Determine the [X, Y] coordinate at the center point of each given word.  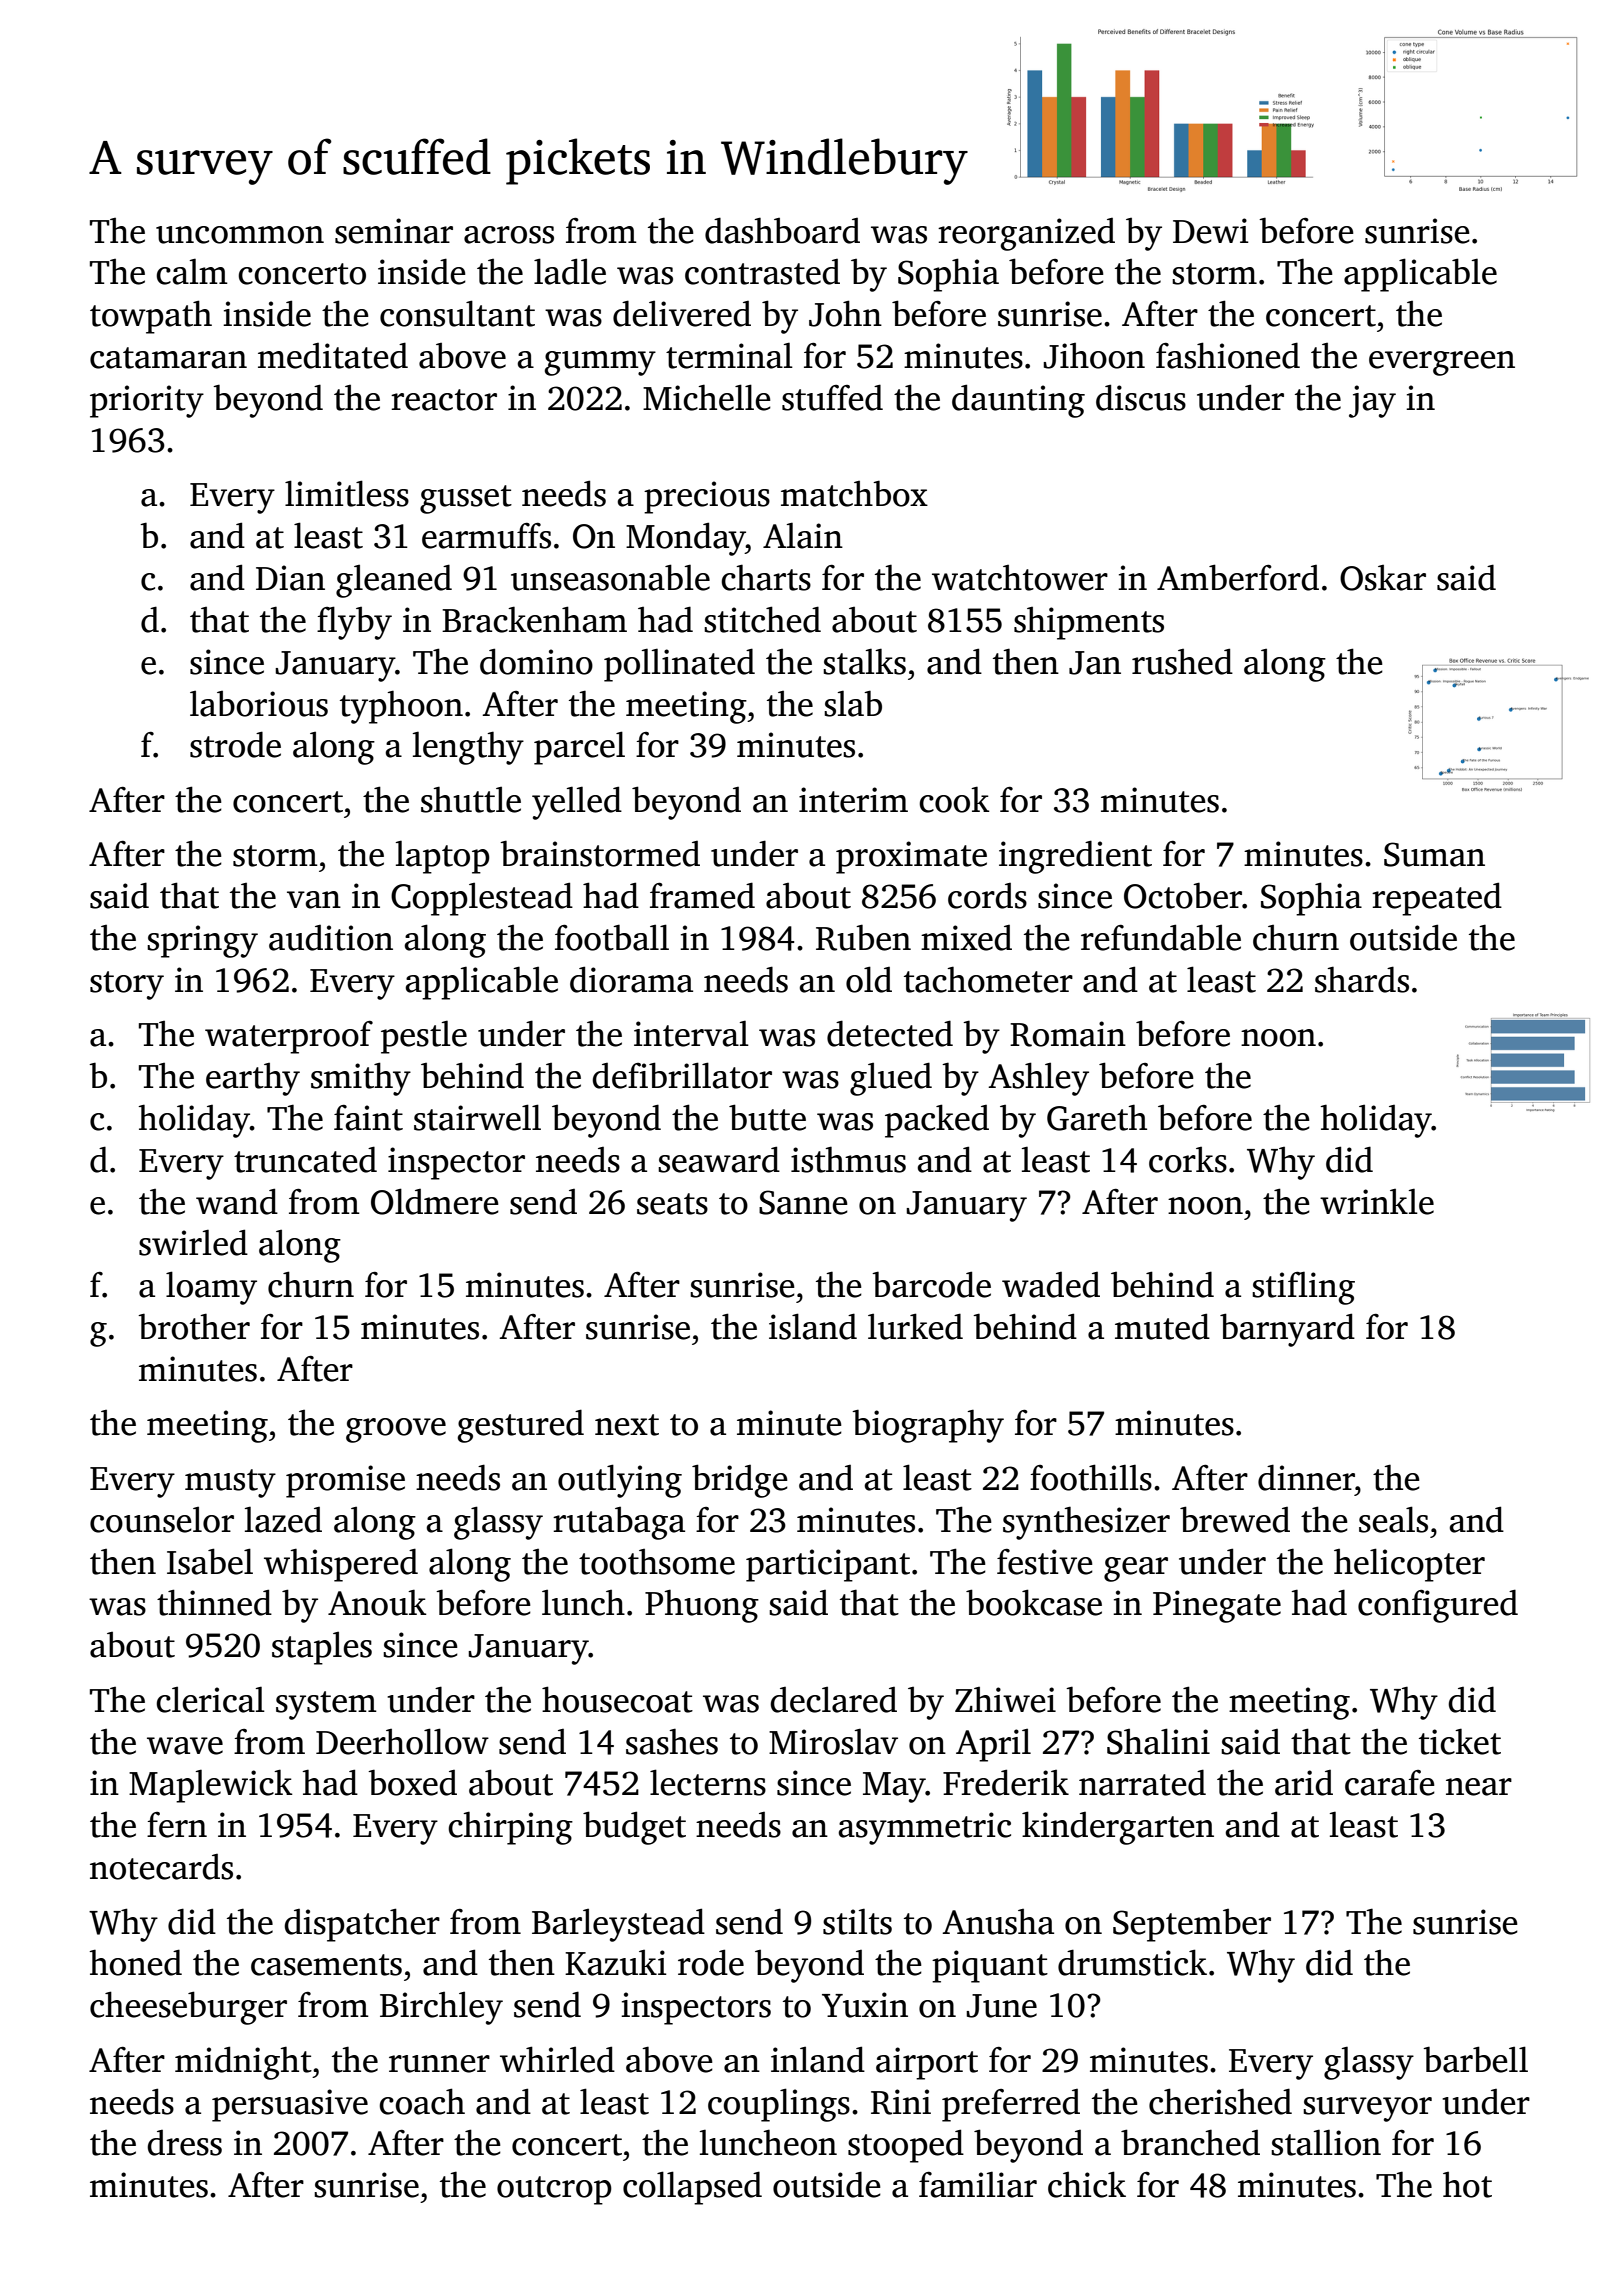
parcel [579, 748]
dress [184, 2143]
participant [828, 1565]
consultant [457, 313]
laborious [259, 704]
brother [194, 1326]
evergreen [1442, 363]
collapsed [692, 2188]
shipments [1089, 623]
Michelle [707, 397]
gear [1136, 1569]
